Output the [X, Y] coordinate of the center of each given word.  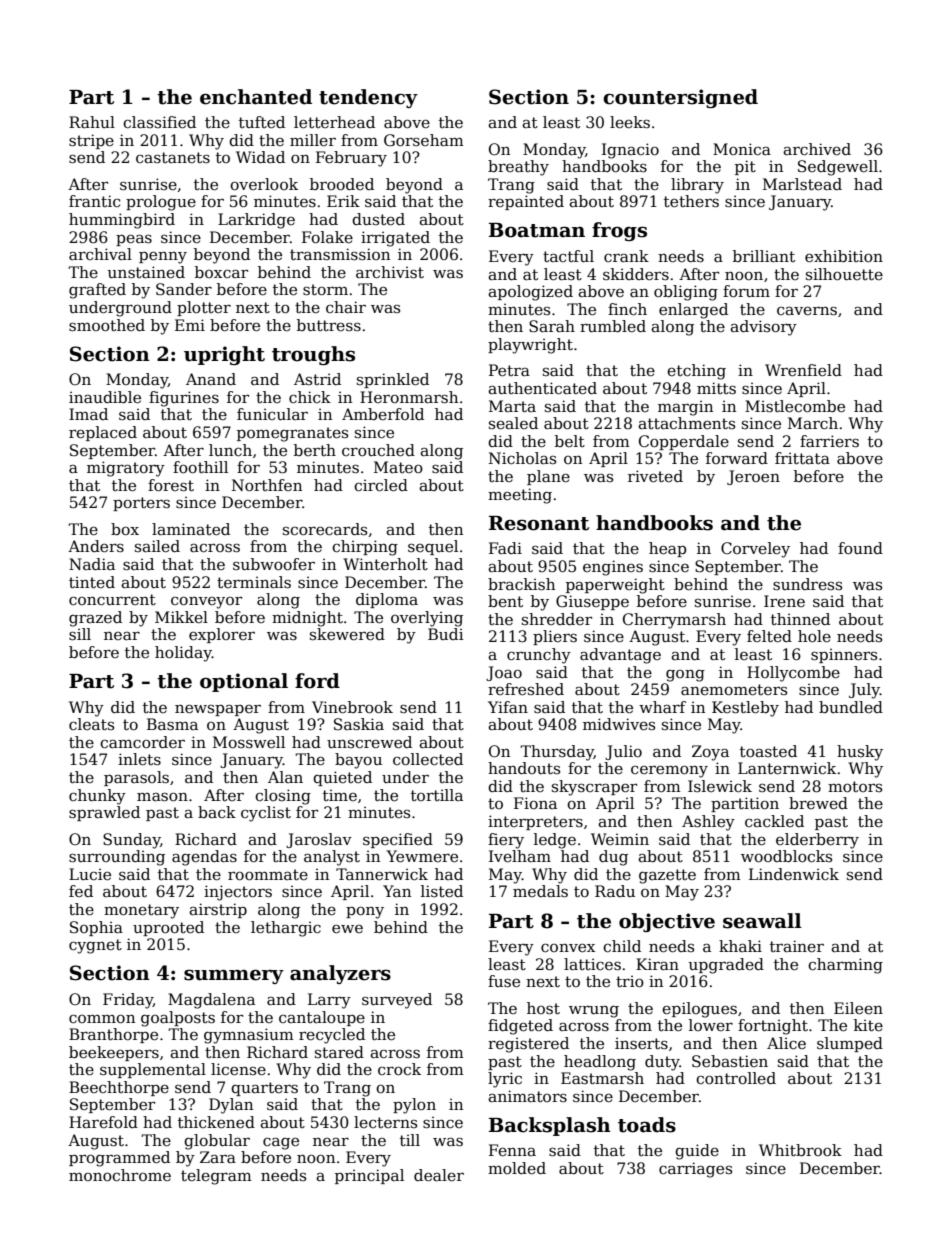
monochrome [120, 1175]
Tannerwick [382, 874]
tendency [368, 98]
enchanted [256, 97]
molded [517, 1168]
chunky [97, 797]
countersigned [680, 98]
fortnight [773, 1027]
